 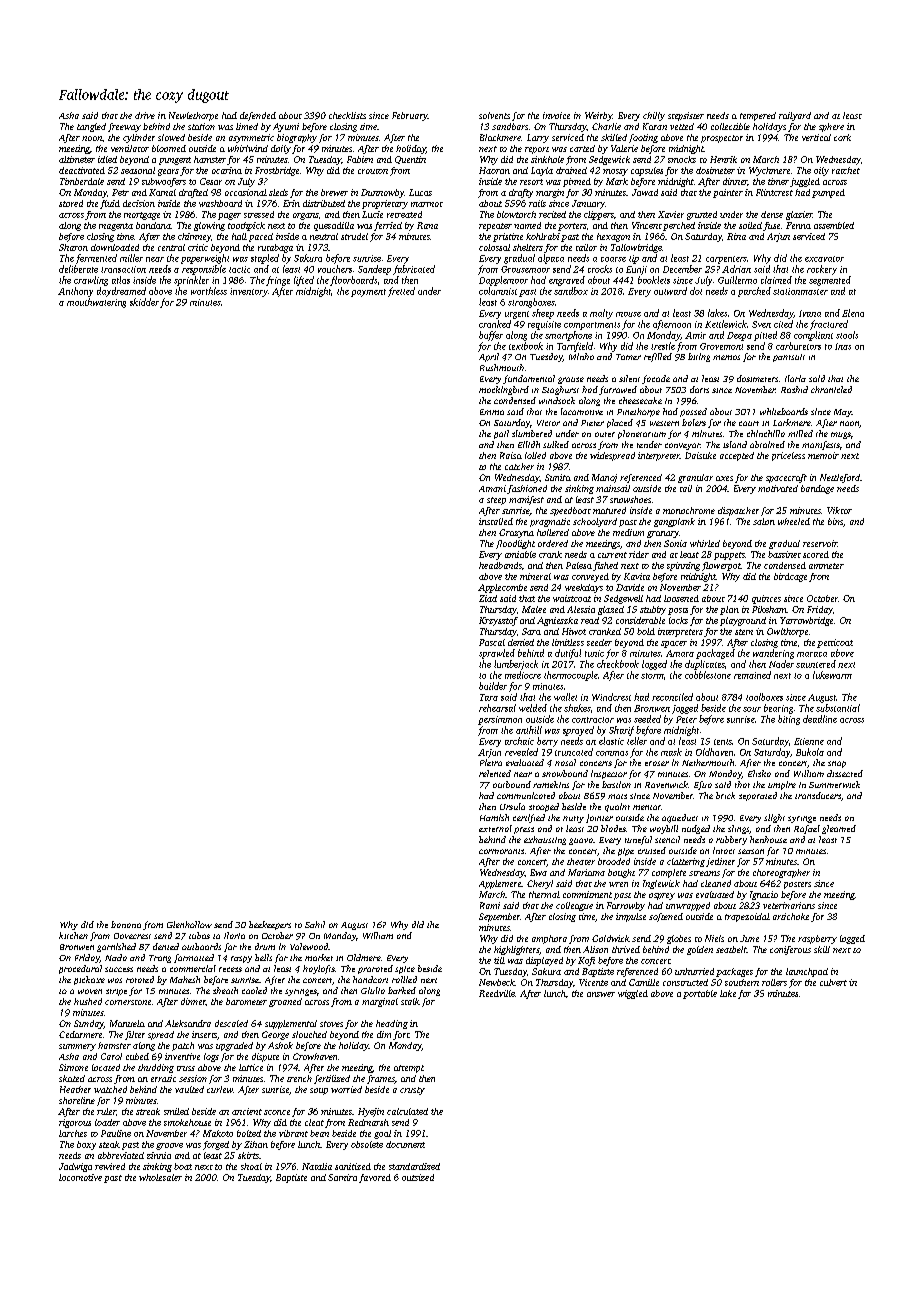 I want to click on waybill, so click(x=664, y=829).
